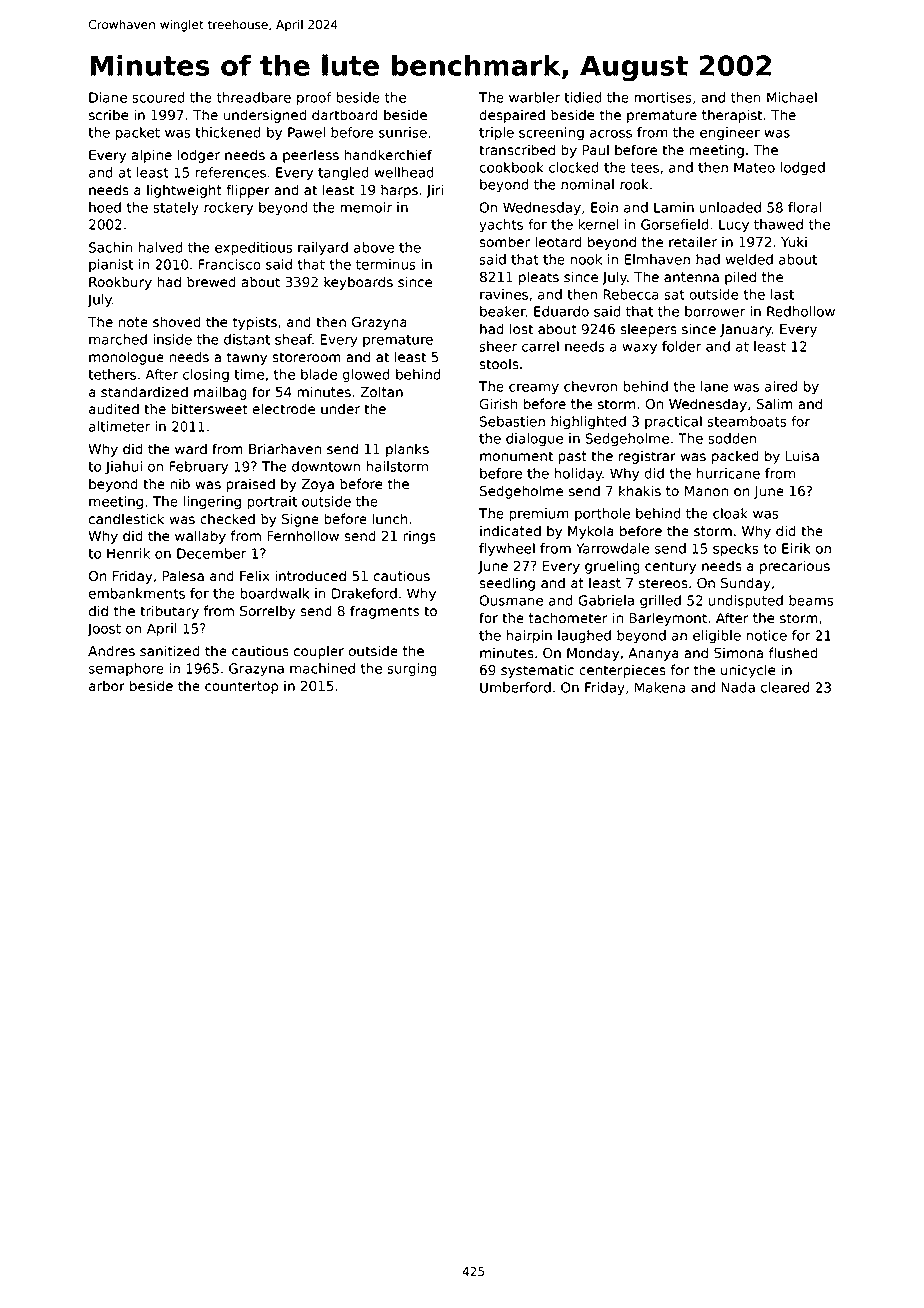  What do you see at coordinates (539, 278) in the page?
I see `pleats` at bounding box center [539, 278].
